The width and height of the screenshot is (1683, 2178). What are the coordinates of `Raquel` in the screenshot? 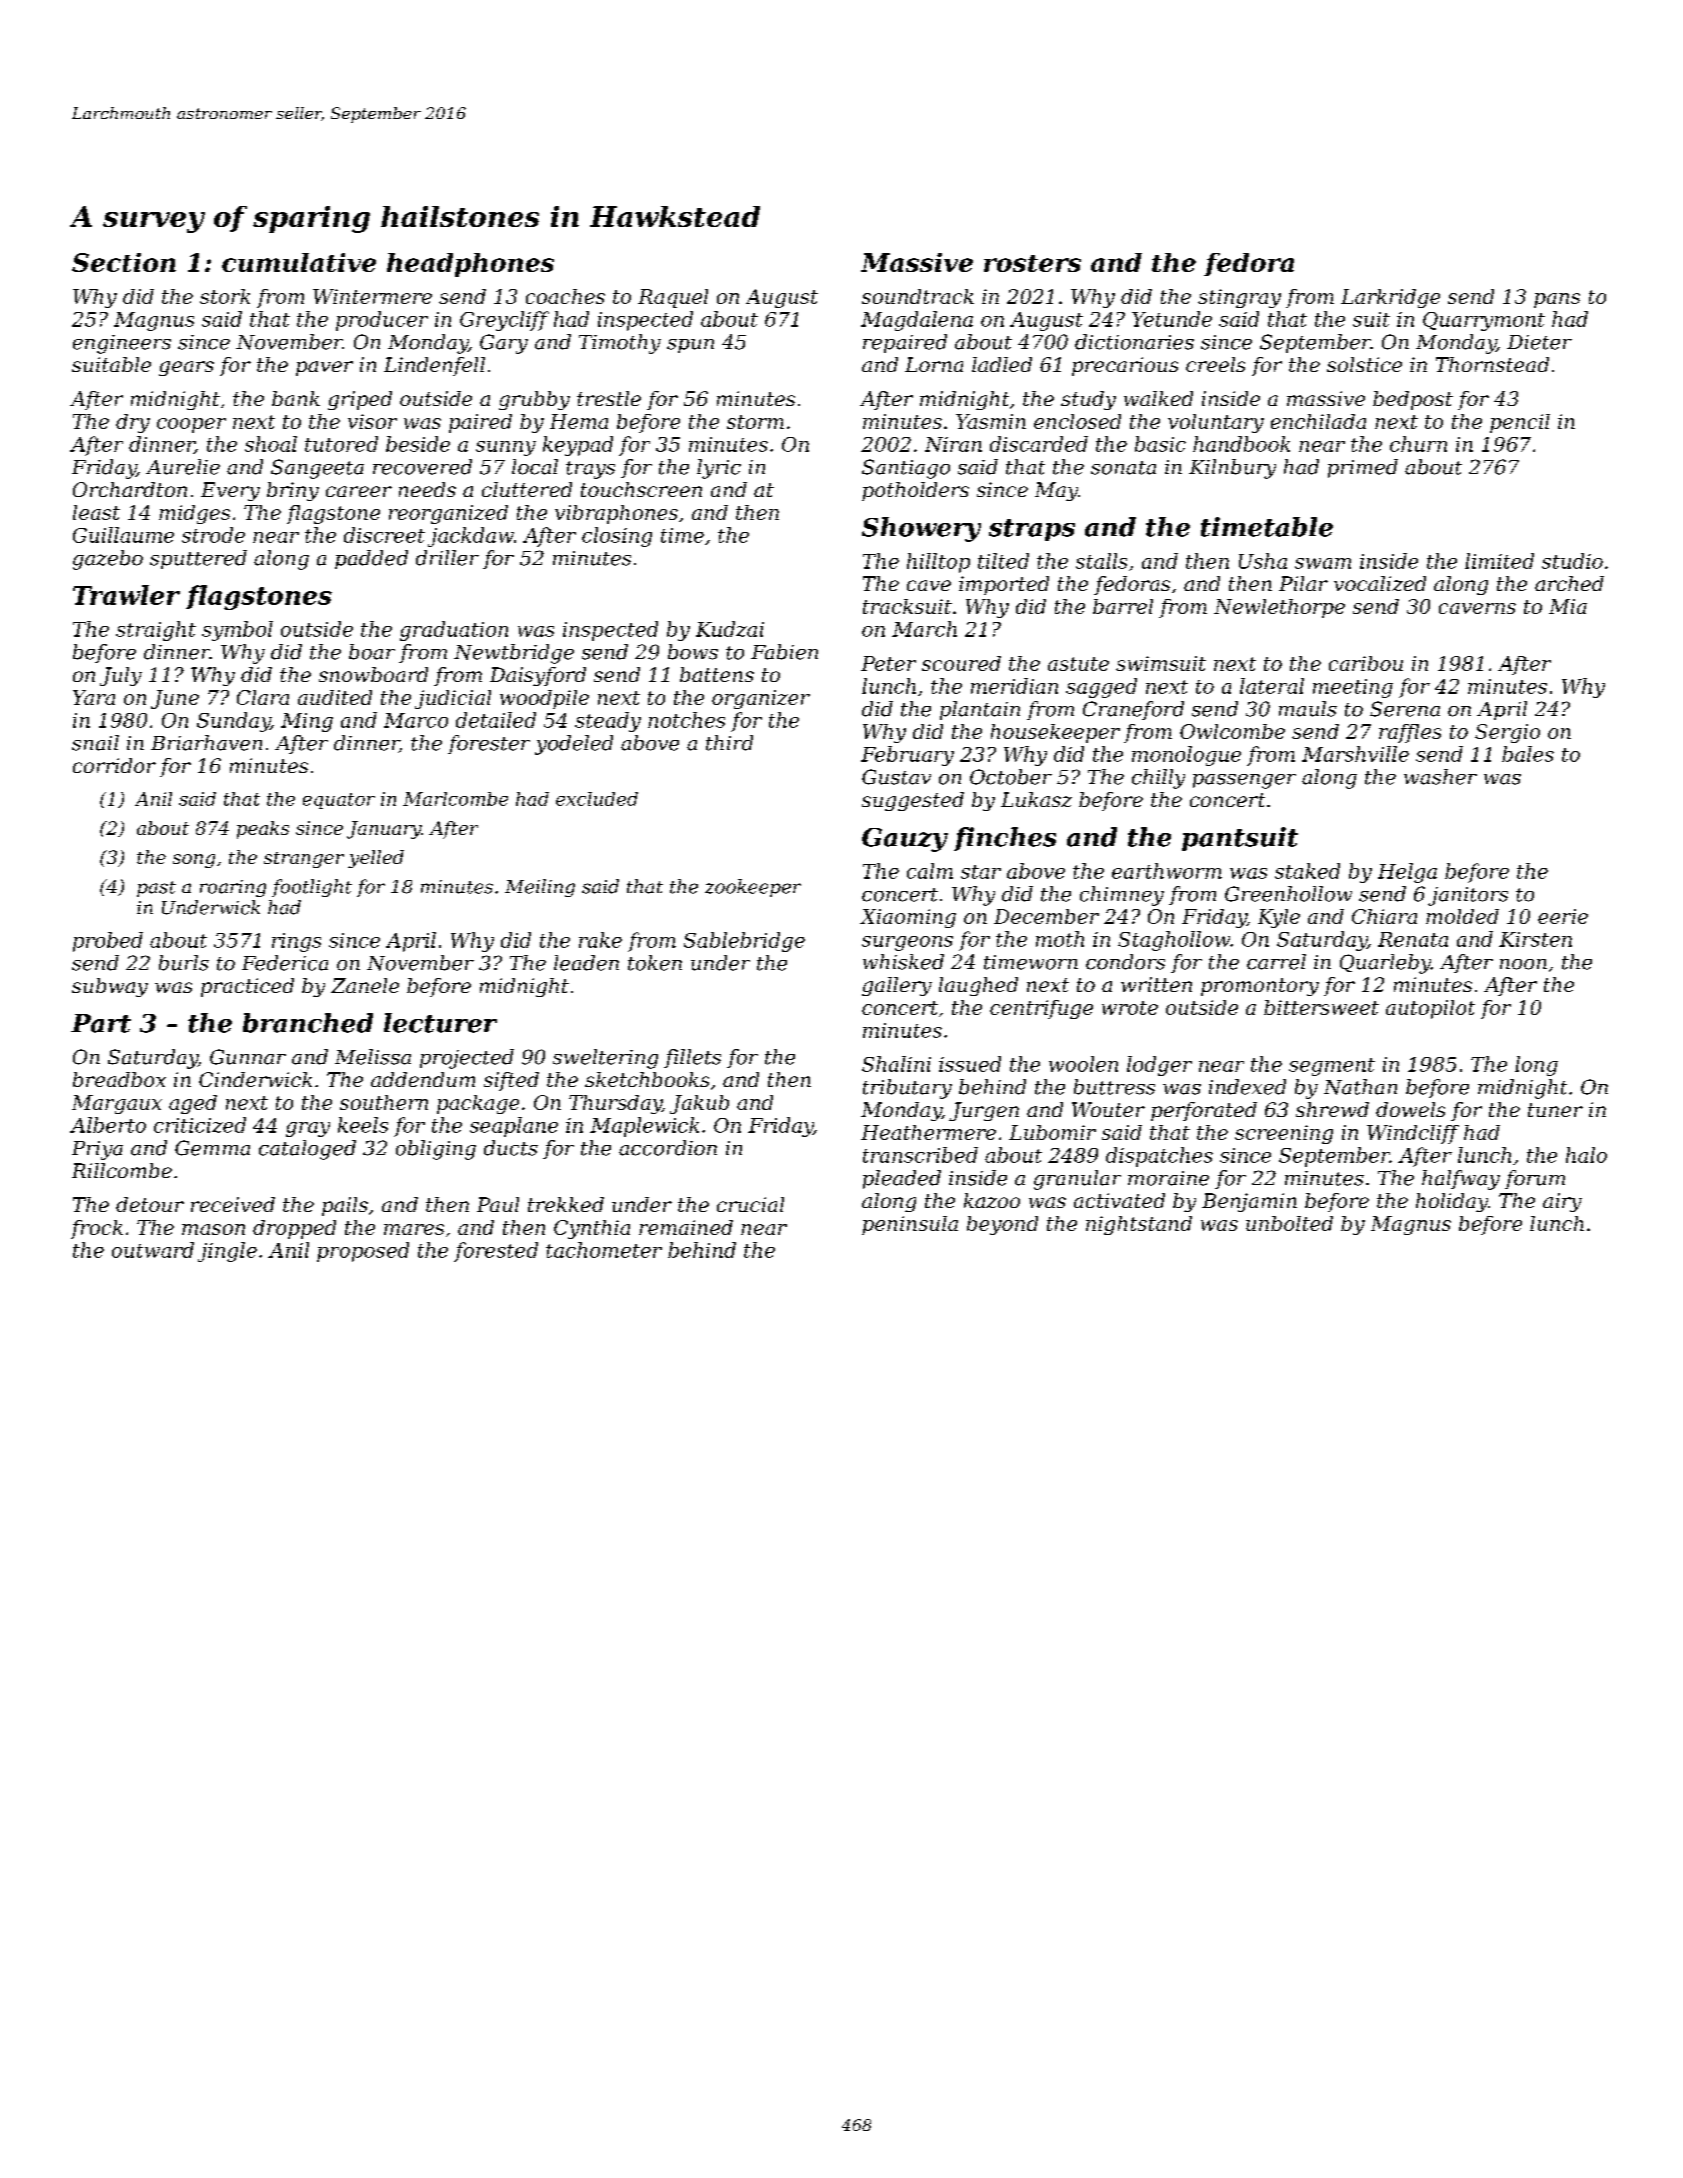 It's located at (673, 298).
